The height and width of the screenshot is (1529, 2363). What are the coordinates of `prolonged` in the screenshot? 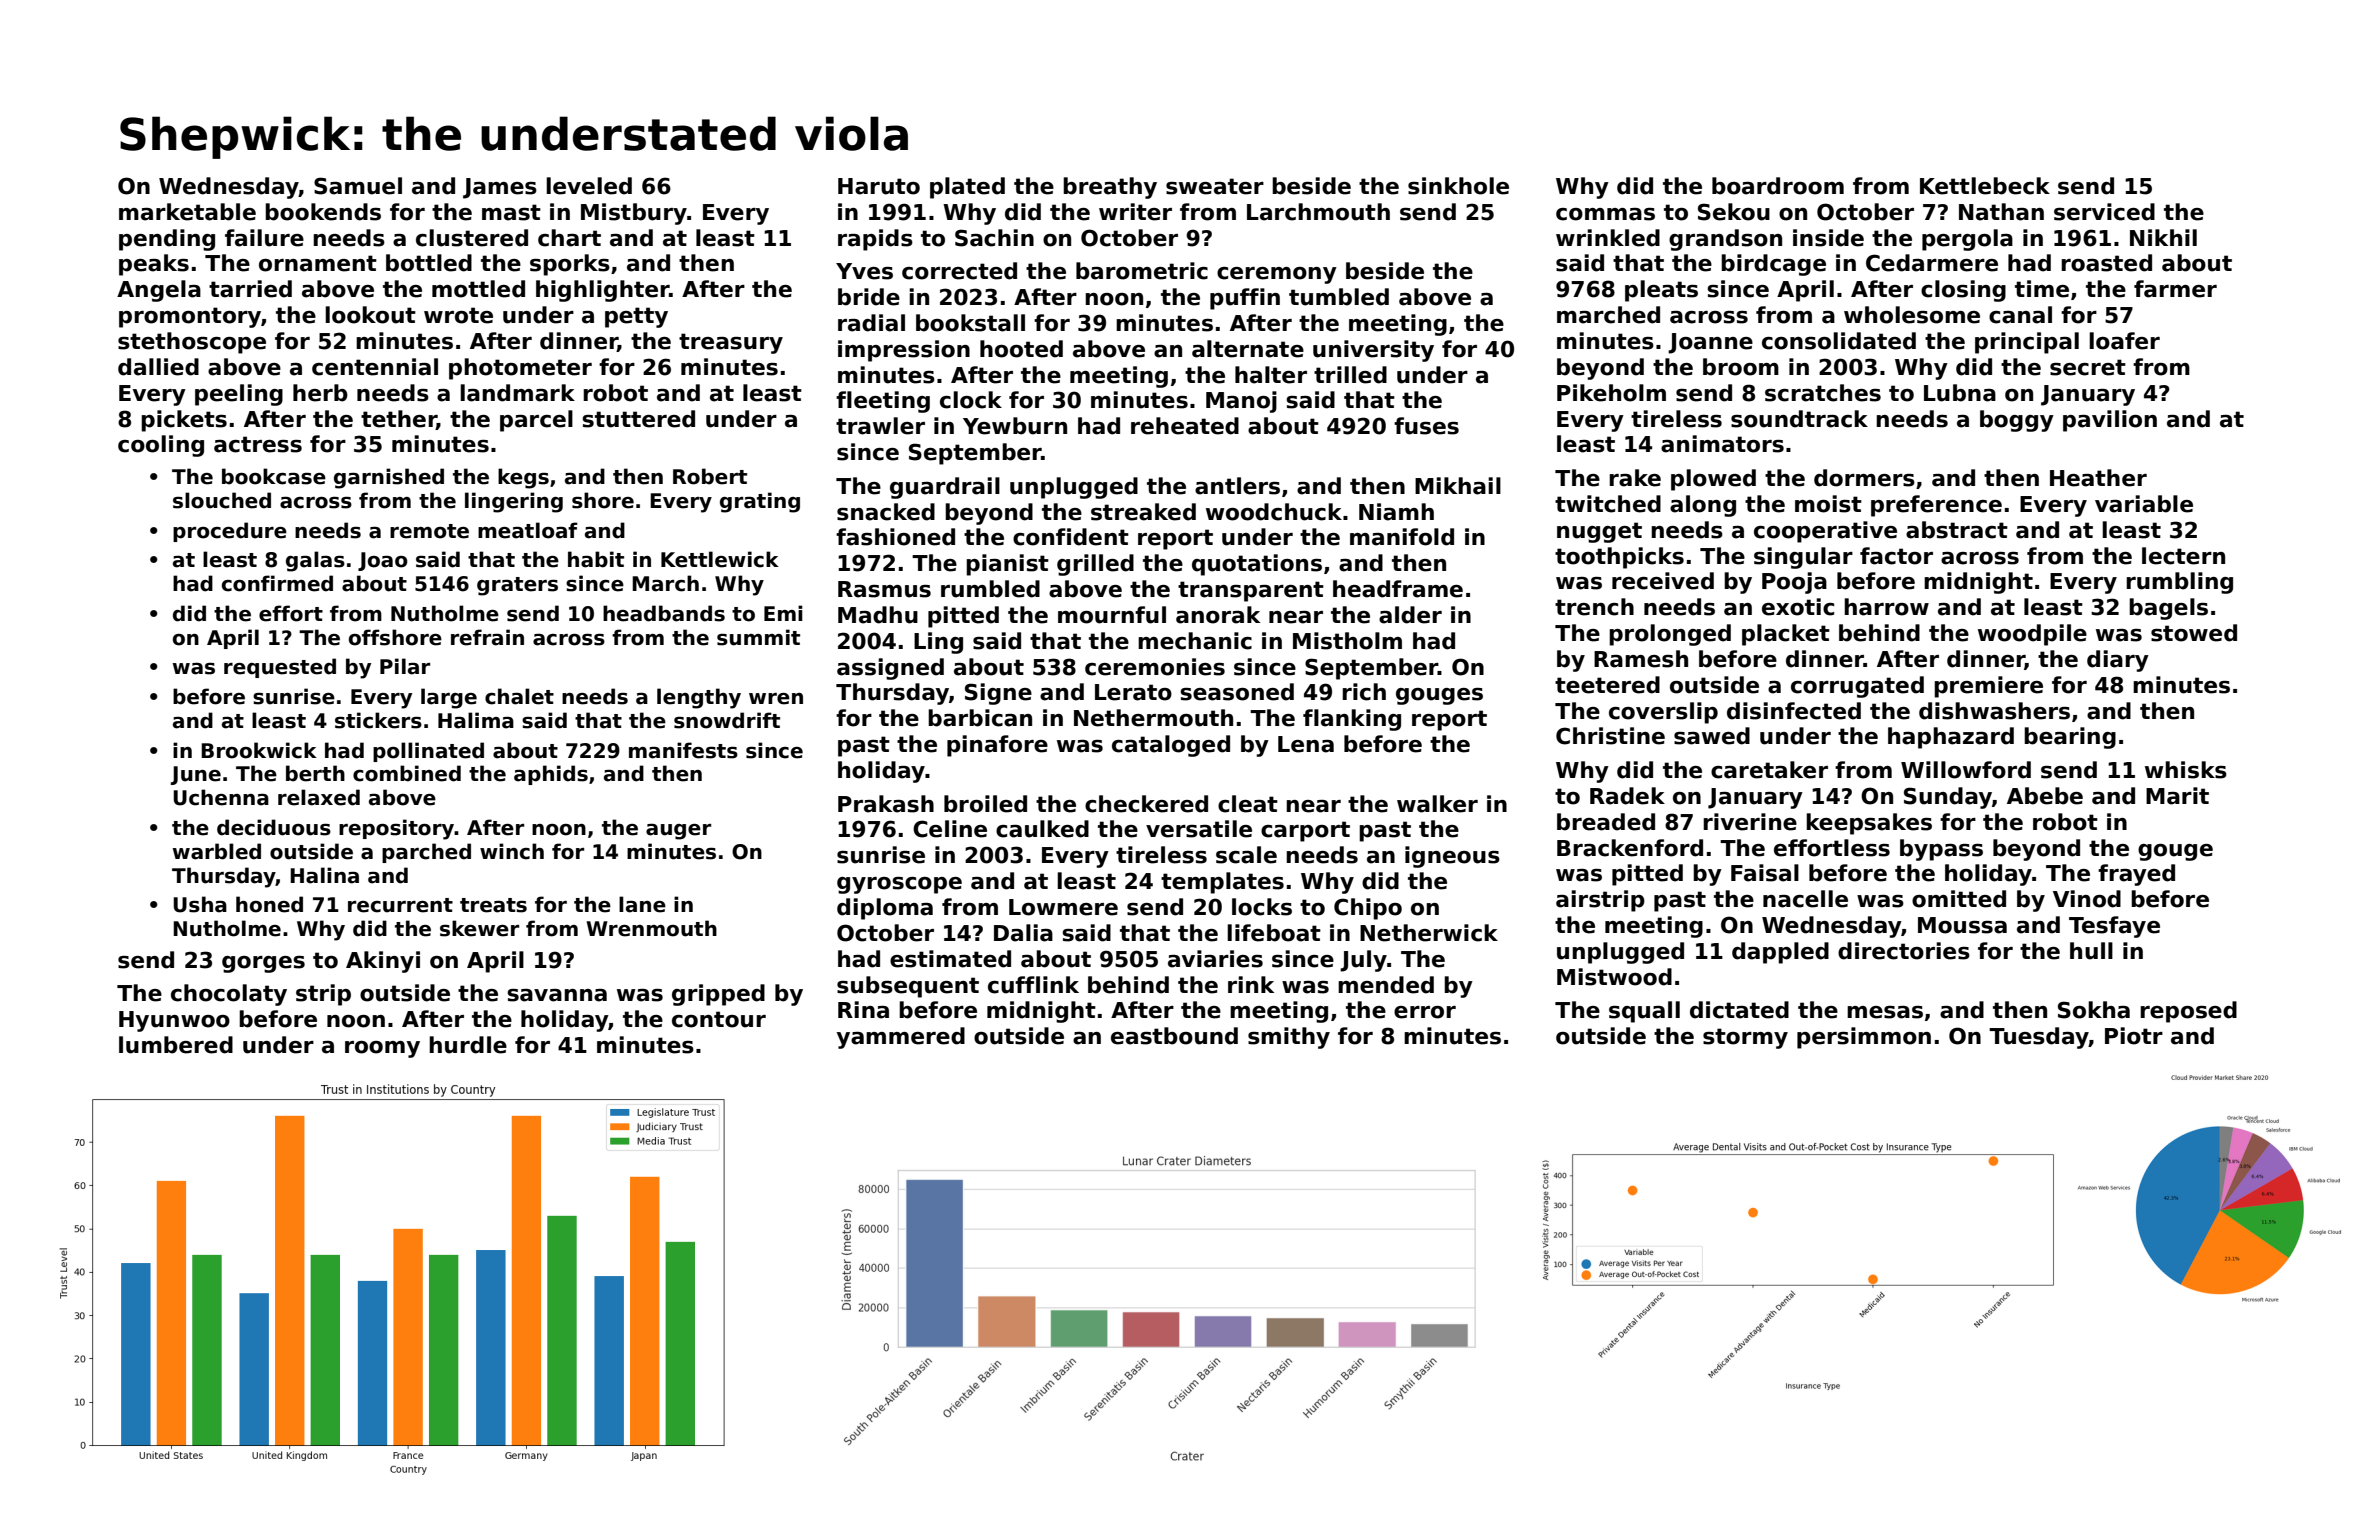 It's located at (1670, 635).
